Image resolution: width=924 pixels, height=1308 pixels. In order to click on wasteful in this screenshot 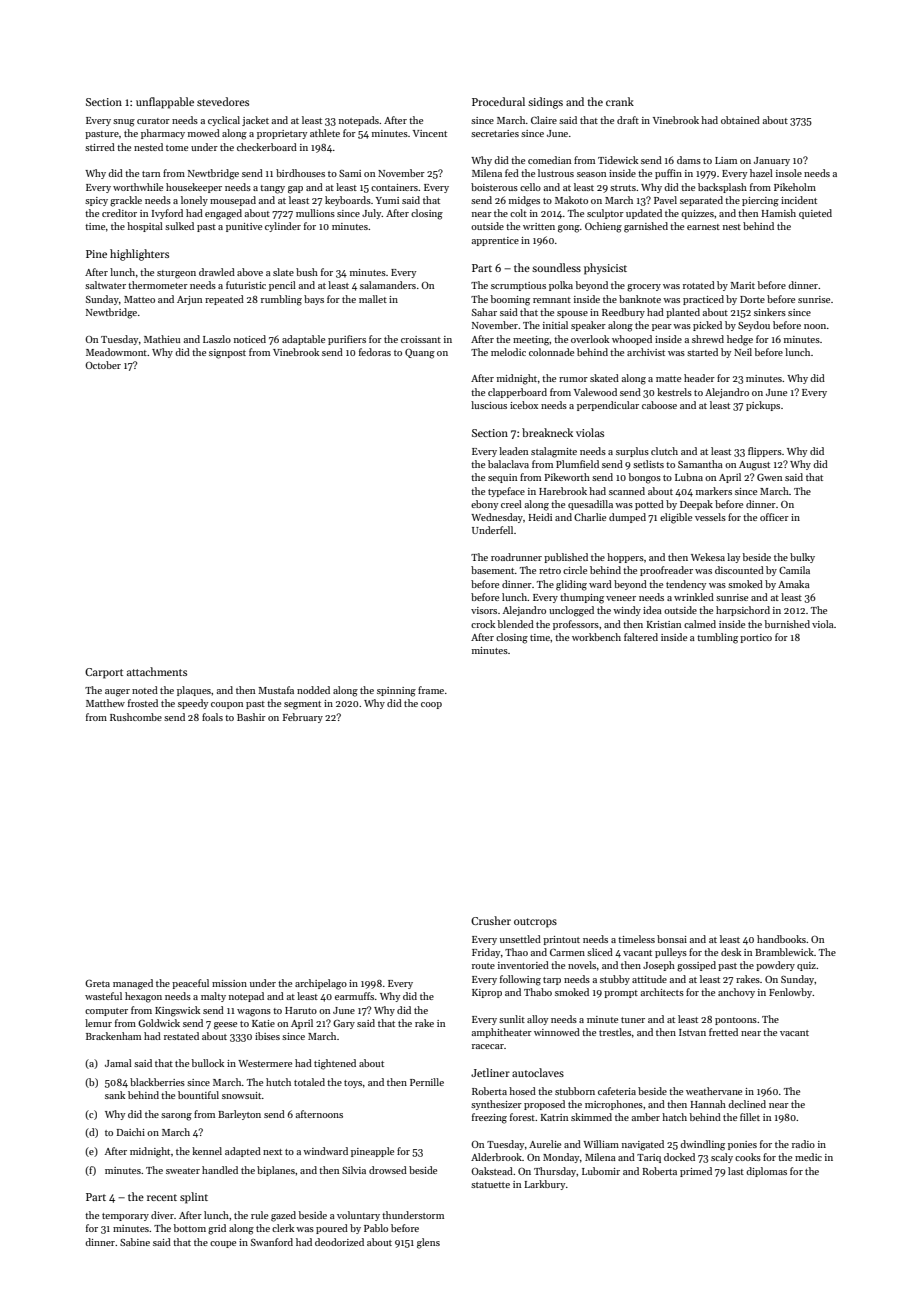, I will do `click(103, 996)`.
